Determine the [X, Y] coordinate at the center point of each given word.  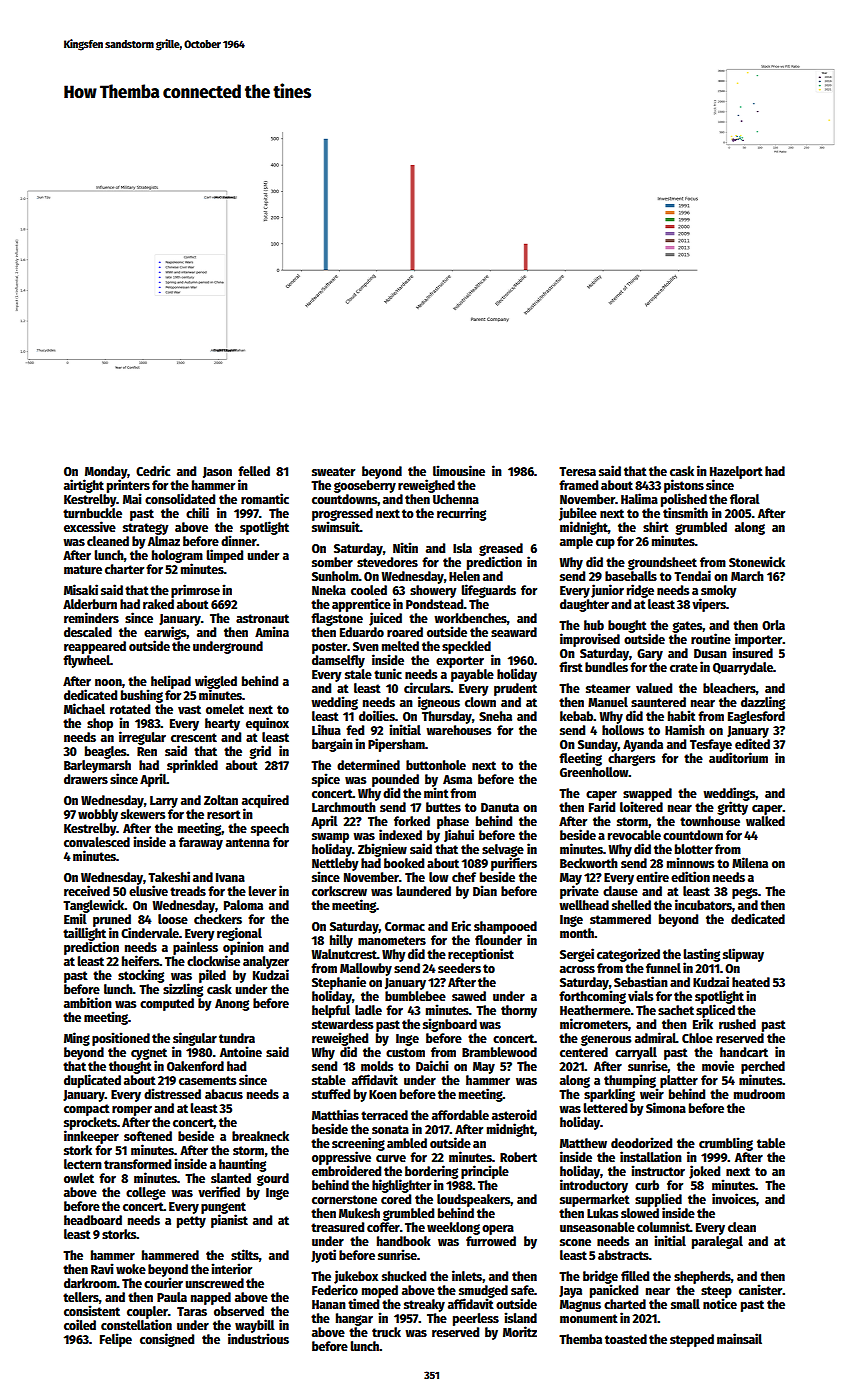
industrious [258, 1338]
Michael [84, 708]
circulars [427, 687]
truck [386, 1332]
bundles [606, 667]
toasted [626, 1339]
